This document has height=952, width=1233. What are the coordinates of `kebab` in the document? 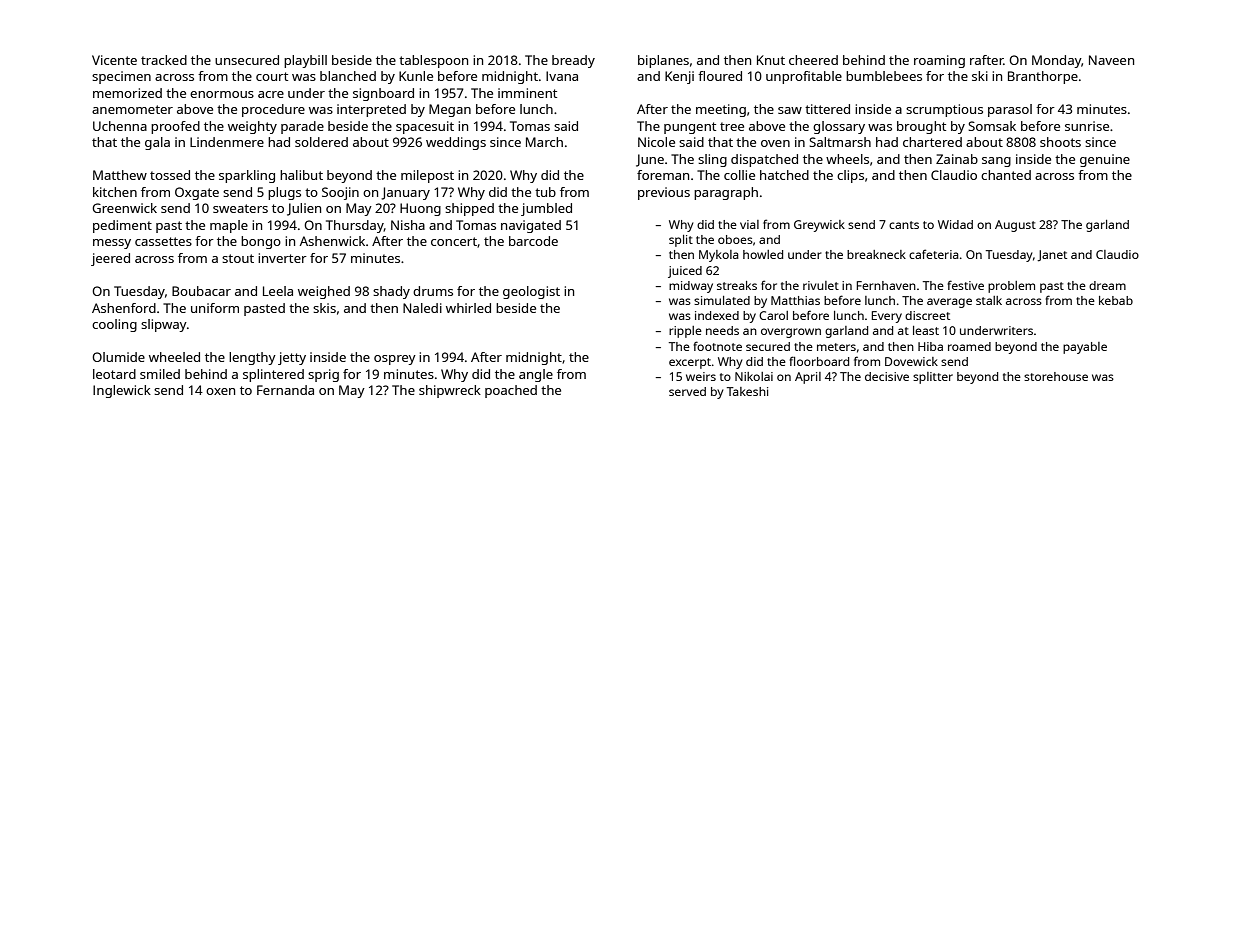 It's located at (1116, 300).
